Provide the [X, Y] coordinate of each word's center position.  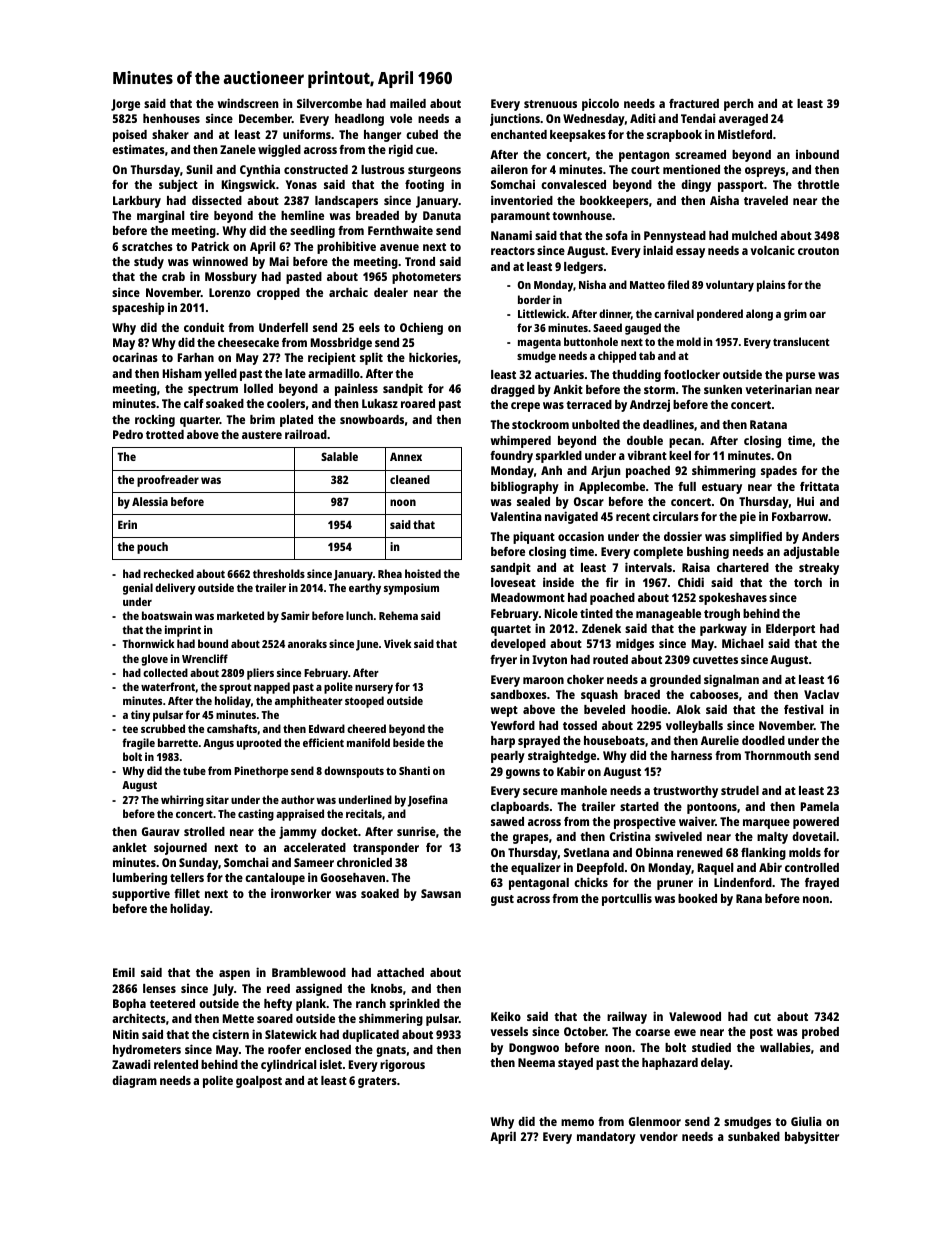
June [367, 645]
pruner [675, 885]
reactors [513, 251]
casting [256, 815]
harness [691, 755]
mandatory [606, 1138]
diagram [134, 1081]
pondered [720, 315]
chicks [591, 882]
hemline [302, 215]
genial [138, 589]
